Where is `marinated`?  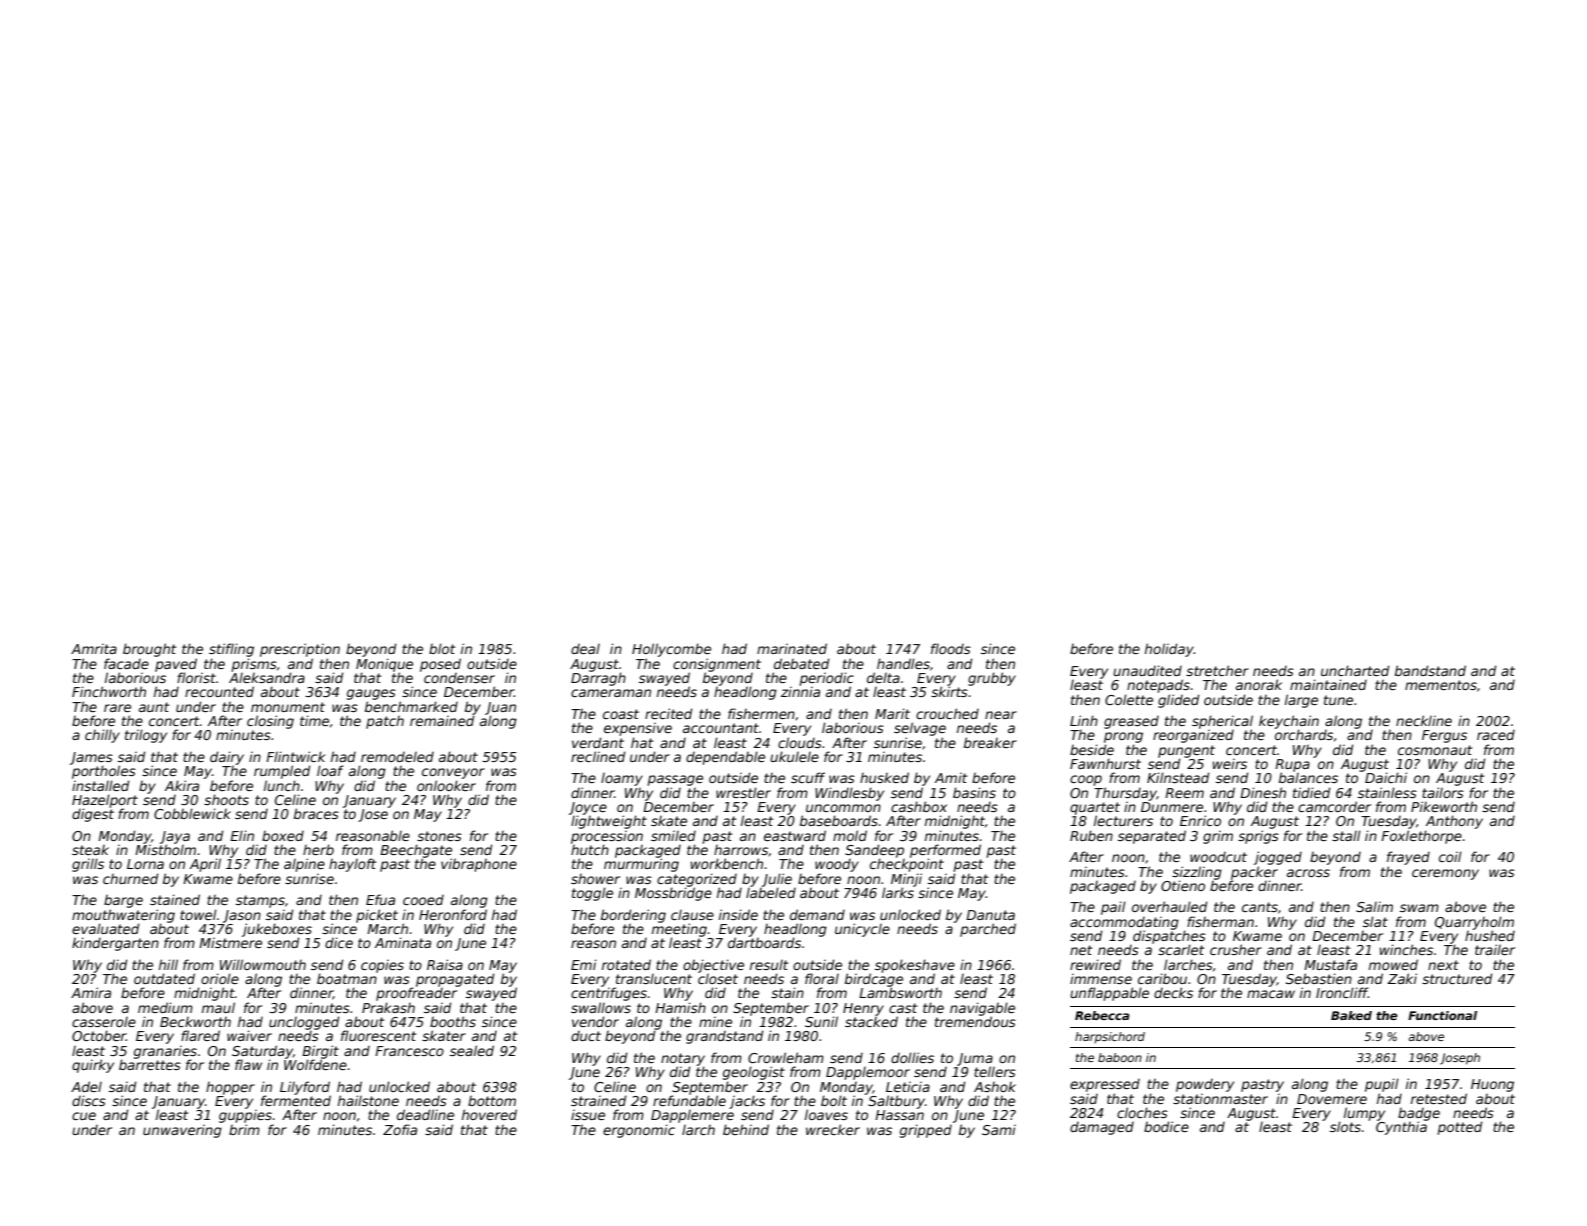
marinated is located at coordinates (792, 648).
